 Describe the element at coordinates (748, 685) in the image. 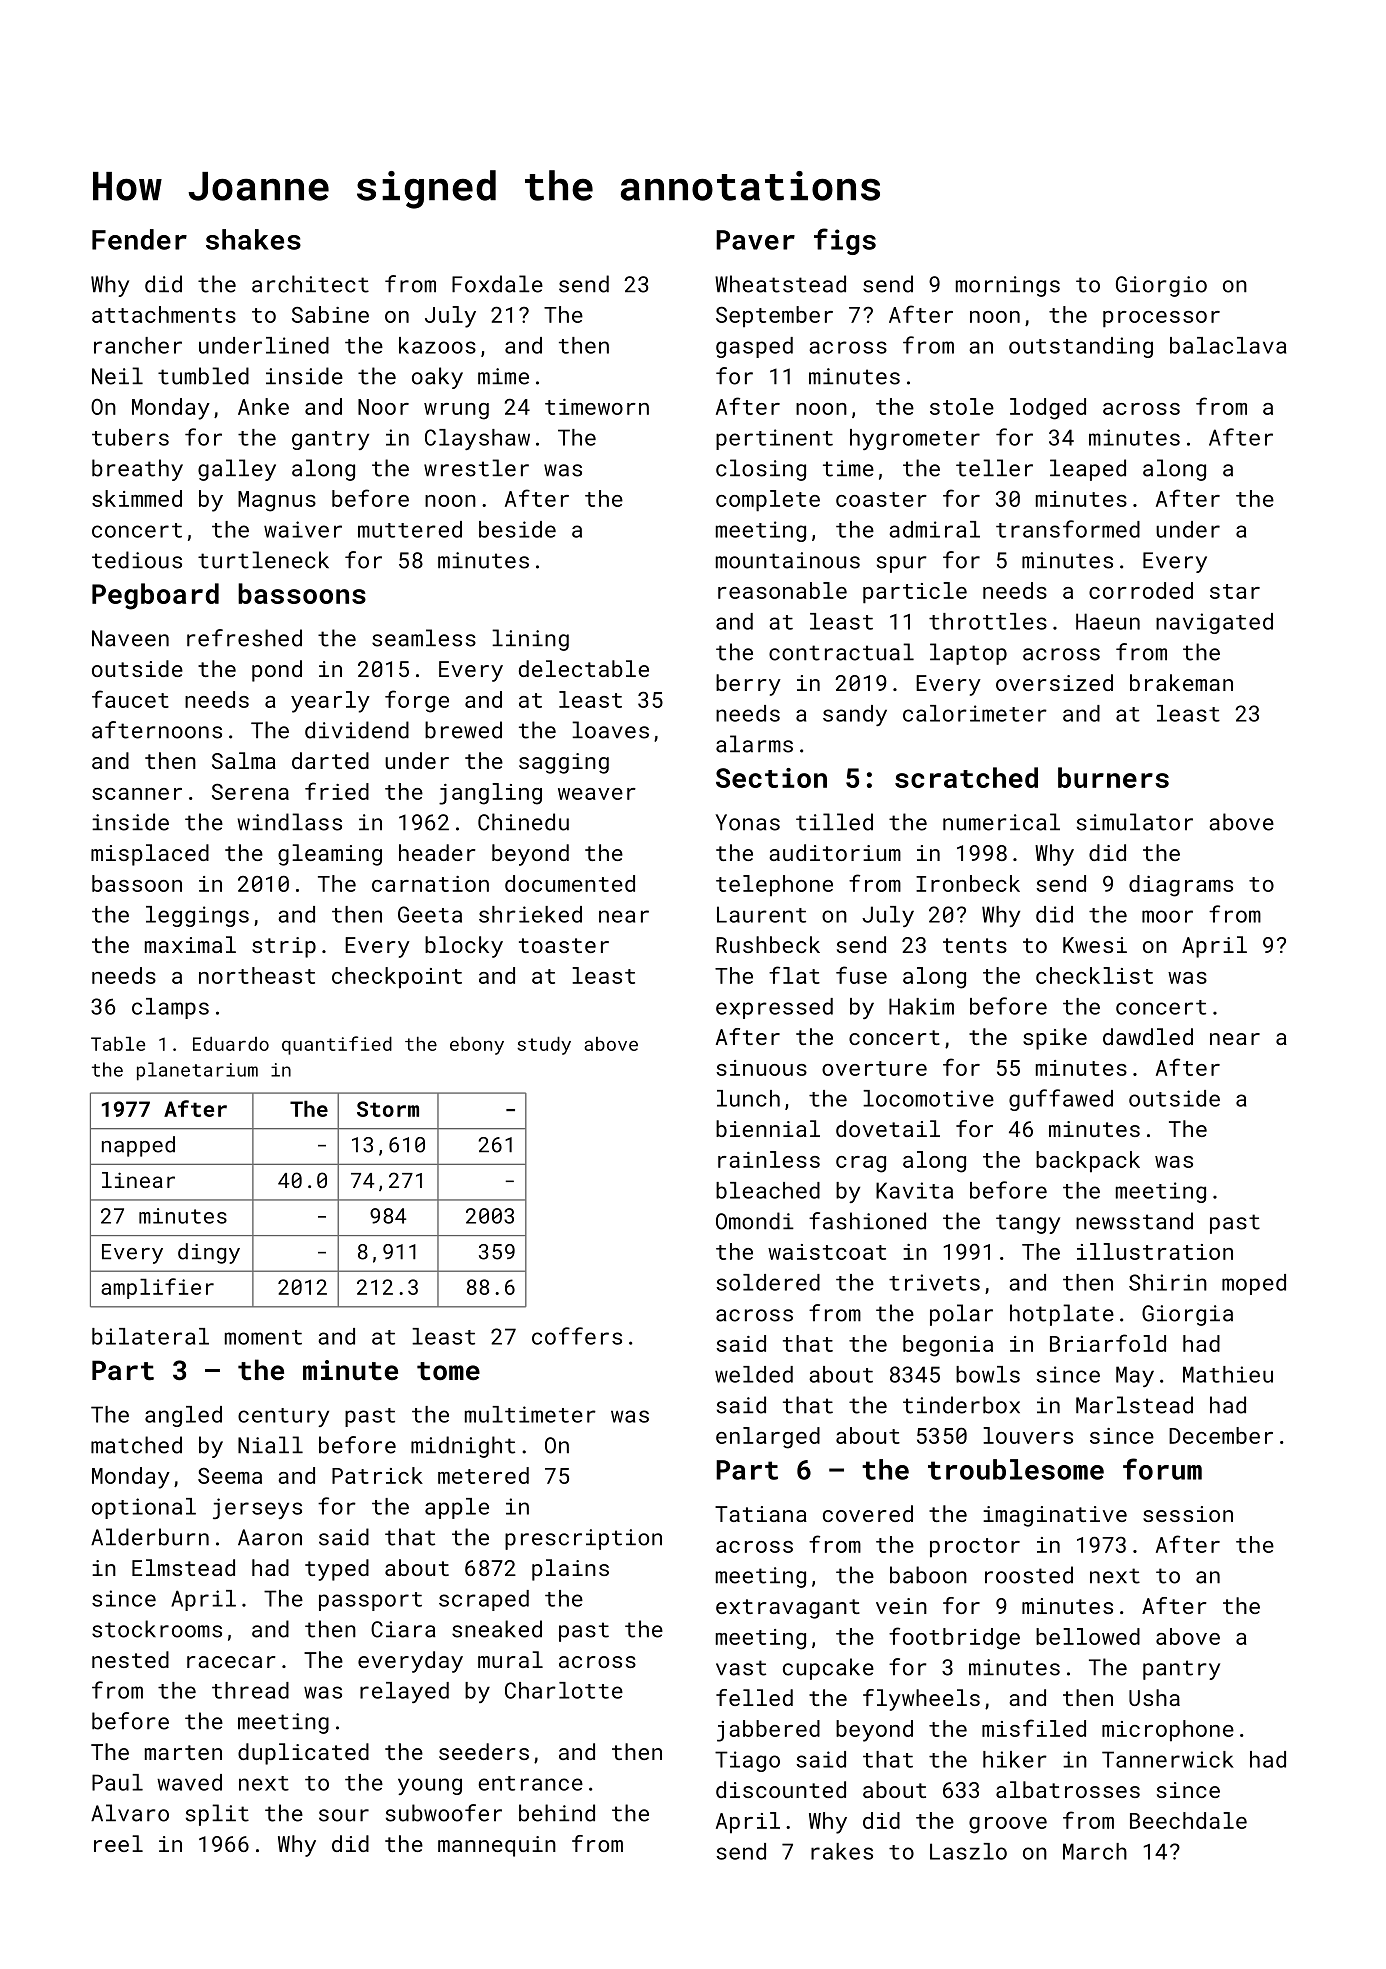

I see `berry` at that location.
